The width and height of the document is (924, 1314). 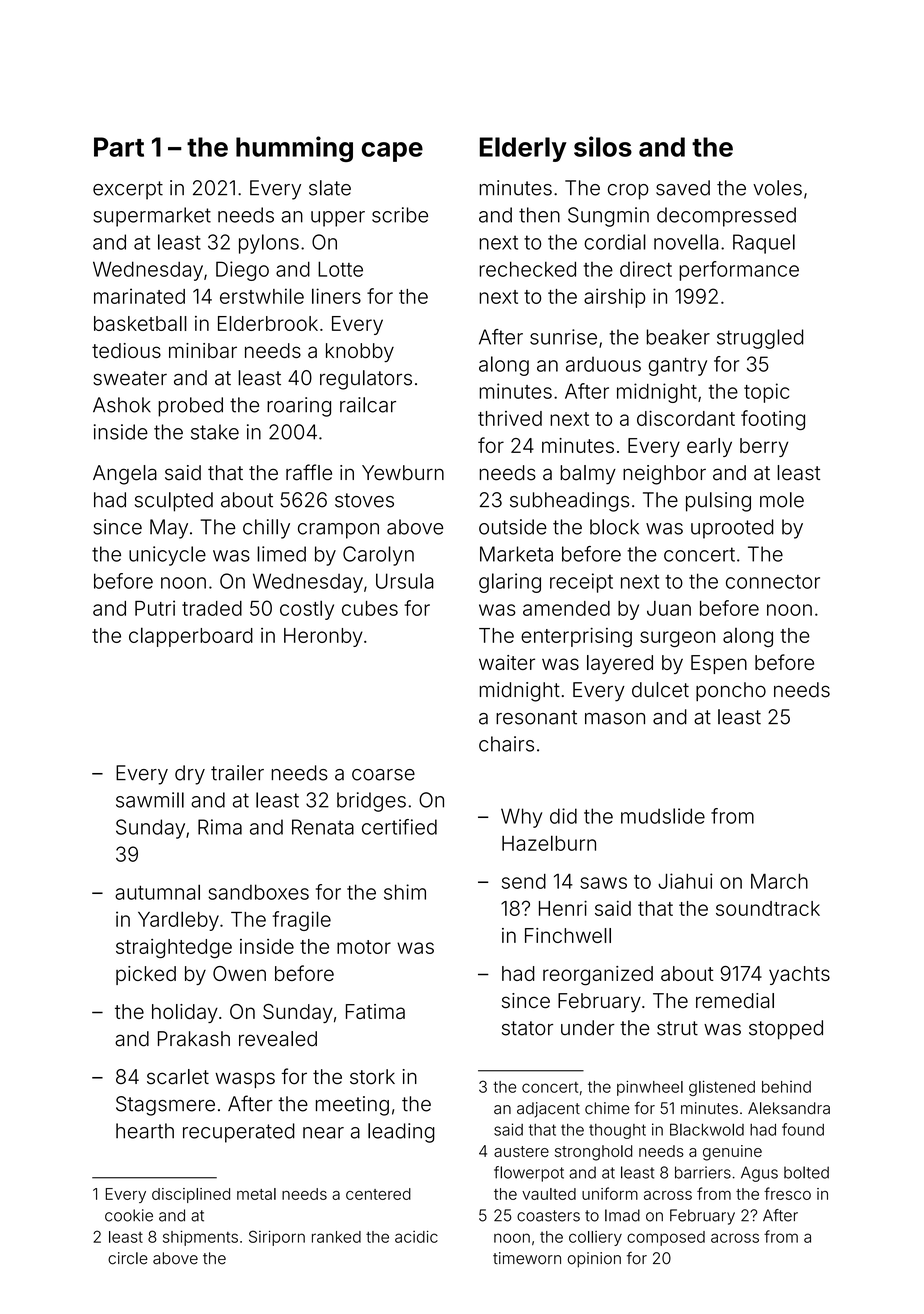 What do you see at coordinates (603, 146) in the document?
I see `silos` at bounding box center [603, 146].
